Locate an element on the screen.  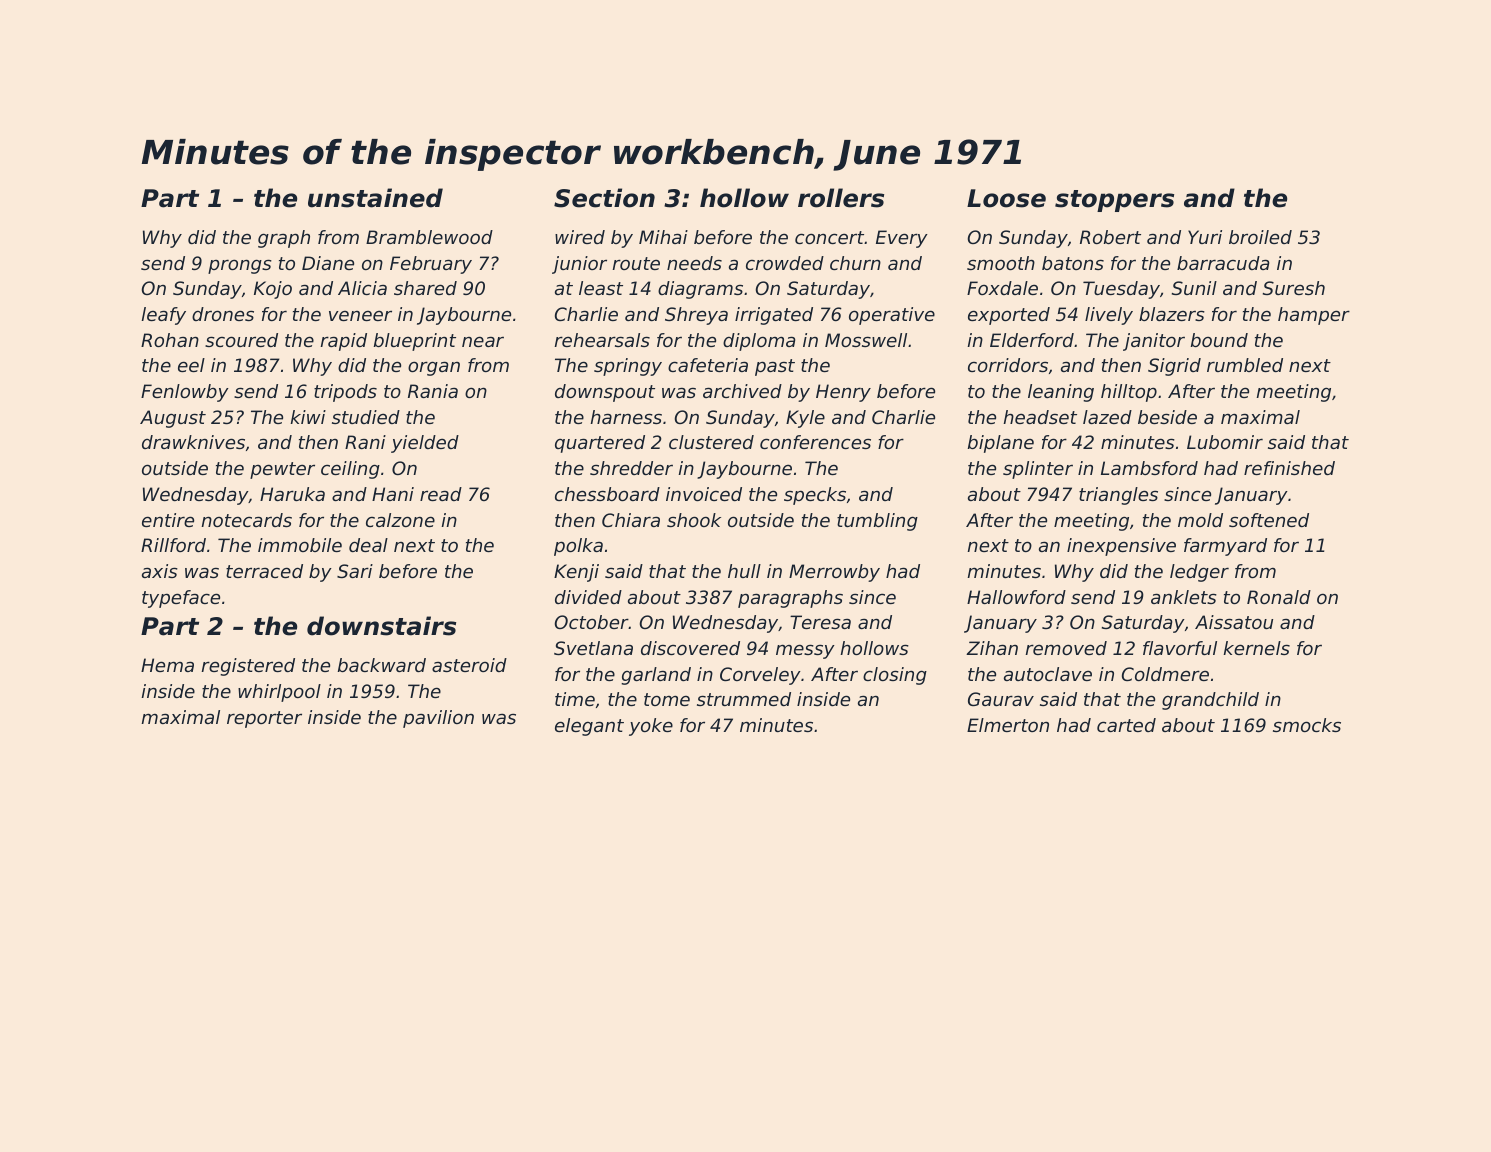
biplane is located at coordinates (1001, 444).
